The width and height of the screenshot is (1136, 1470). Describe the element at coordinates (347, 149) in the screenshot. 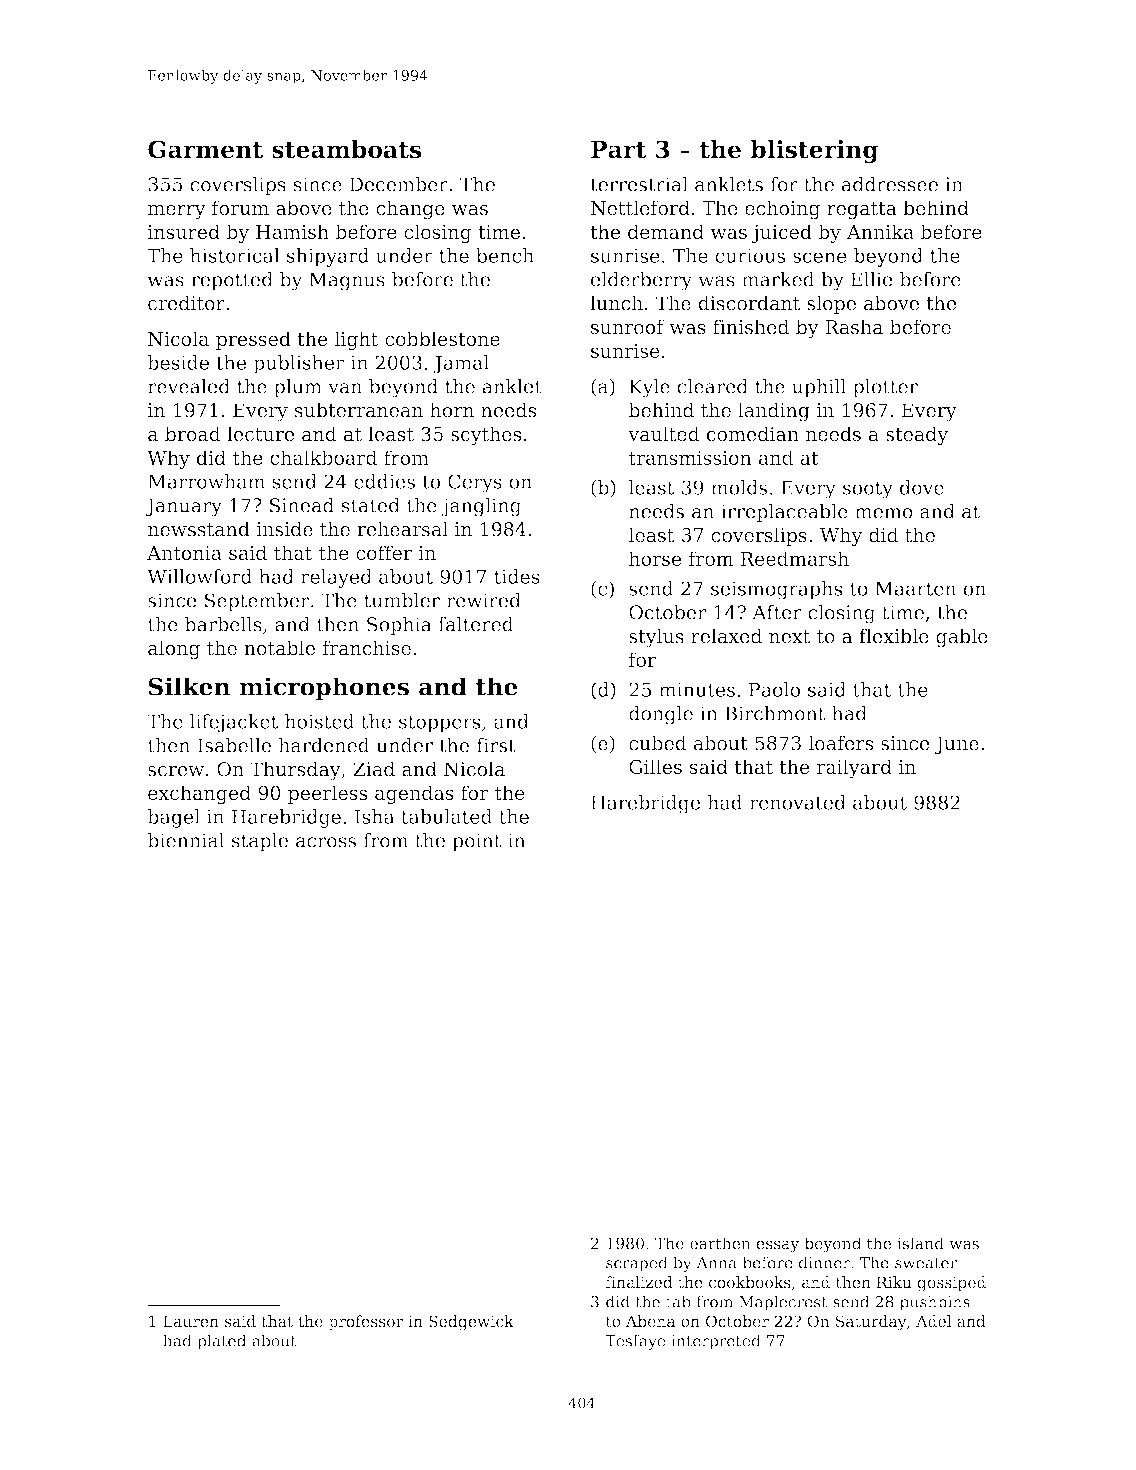

I see `steamboats` at that location.
